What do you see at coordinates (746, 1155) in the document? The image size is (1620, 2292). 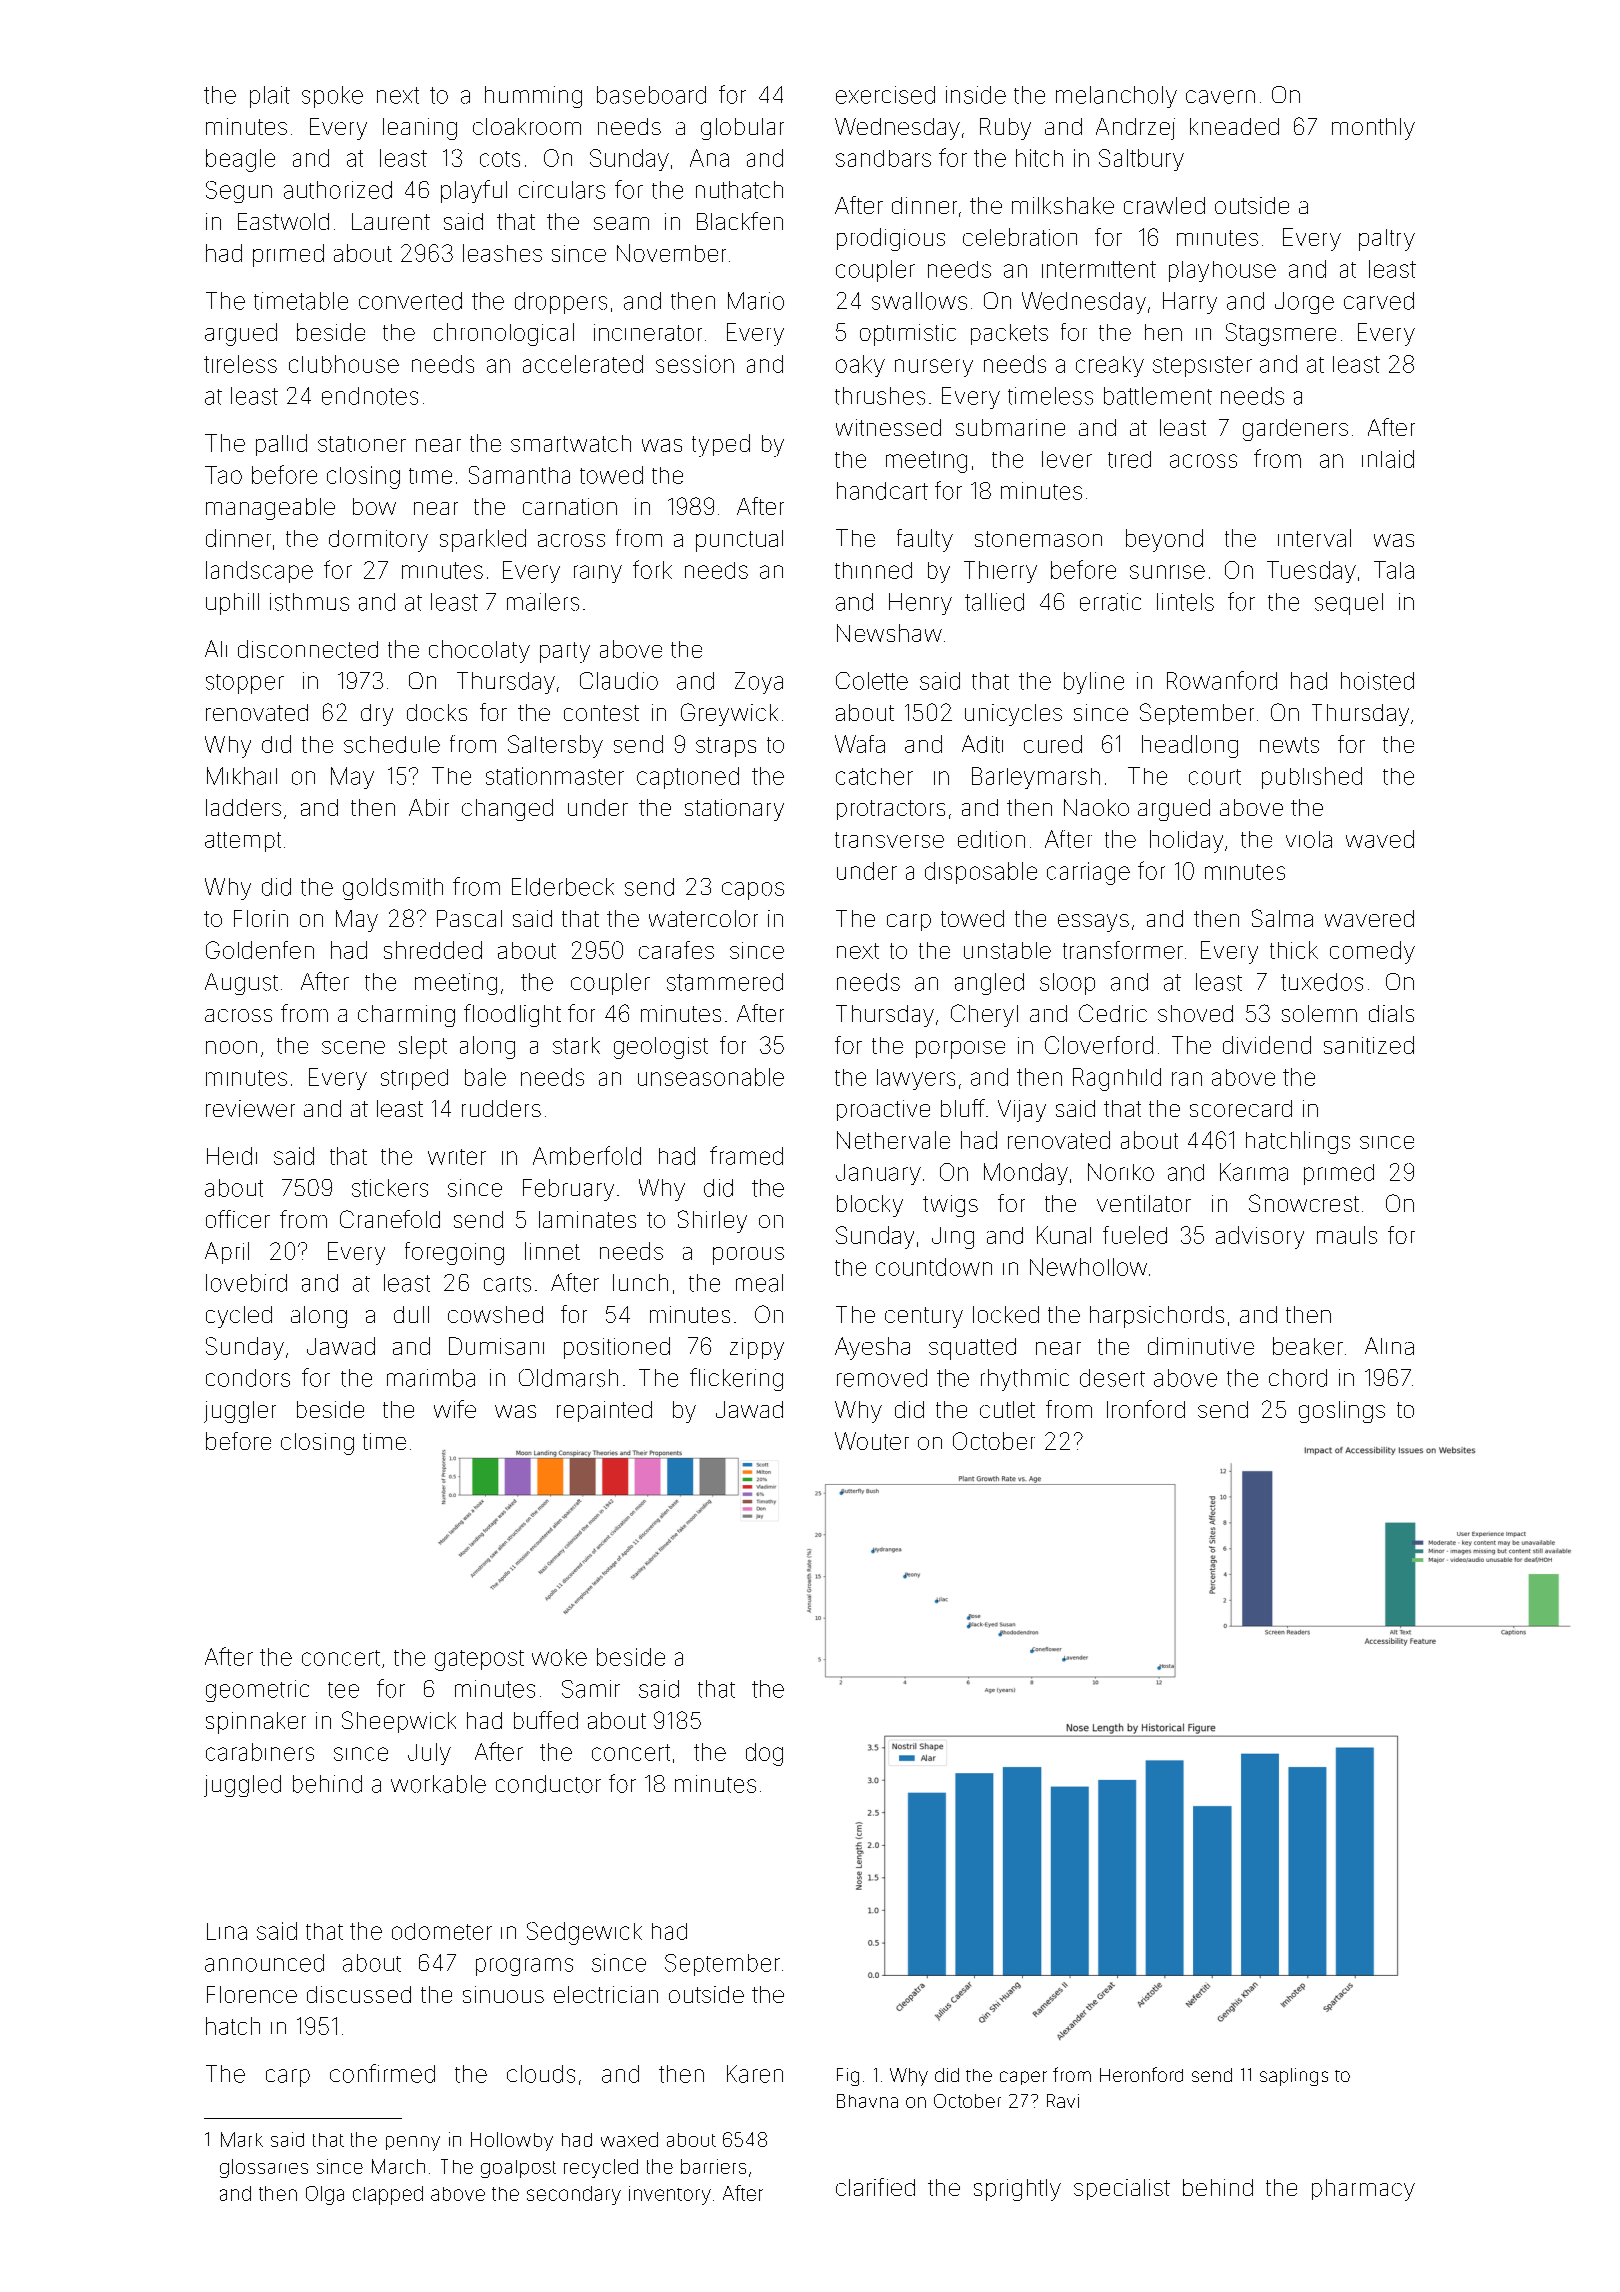 I see `framed` at bounding box center [746, 1155].
